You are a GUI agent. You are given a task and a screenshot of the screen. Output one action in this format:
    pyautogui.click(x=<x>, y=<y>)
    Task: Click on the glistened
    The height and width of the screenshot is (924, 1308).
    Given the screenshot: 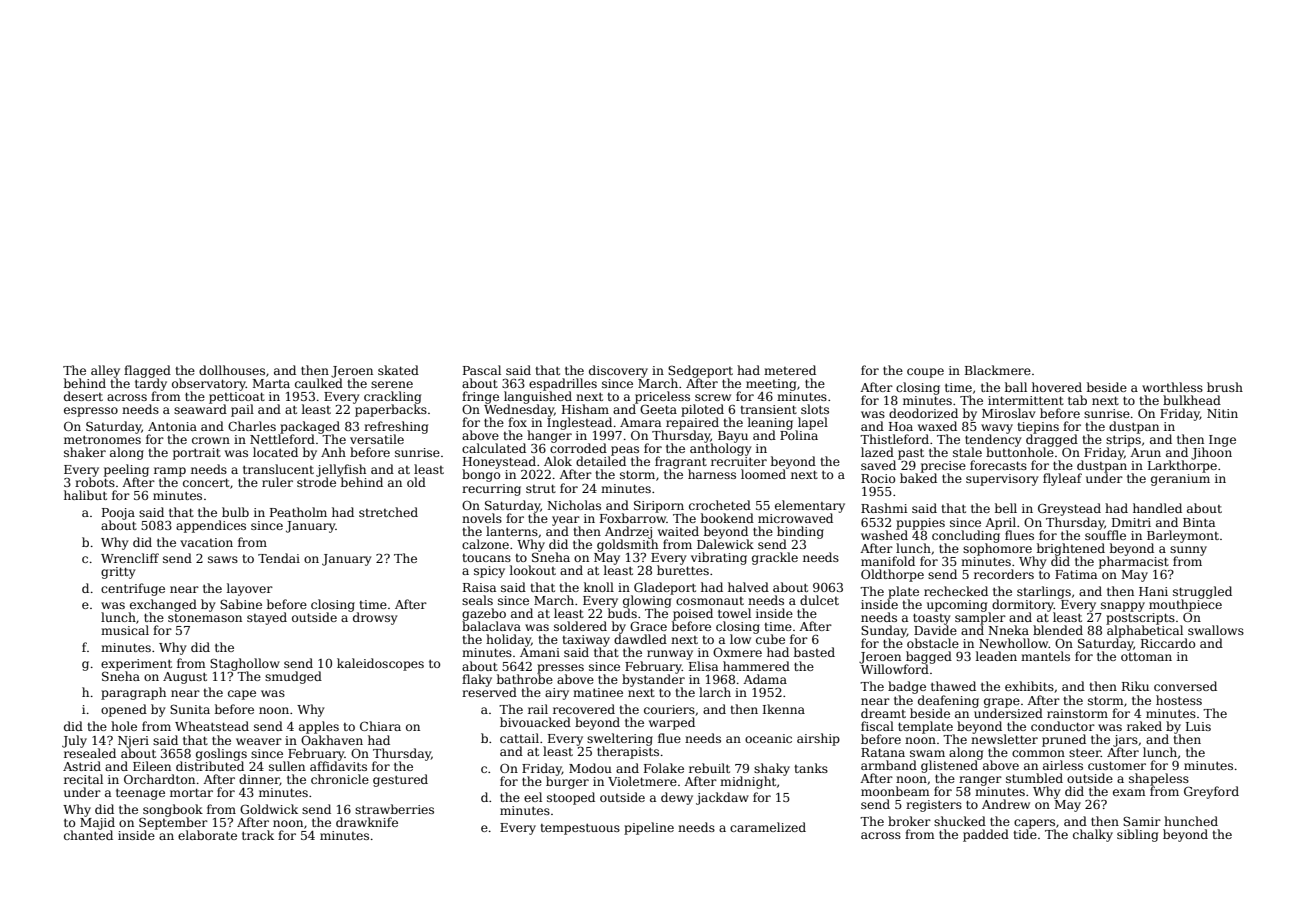 What is the action you would take?
    pyautogui.click(x=949, y=766)
